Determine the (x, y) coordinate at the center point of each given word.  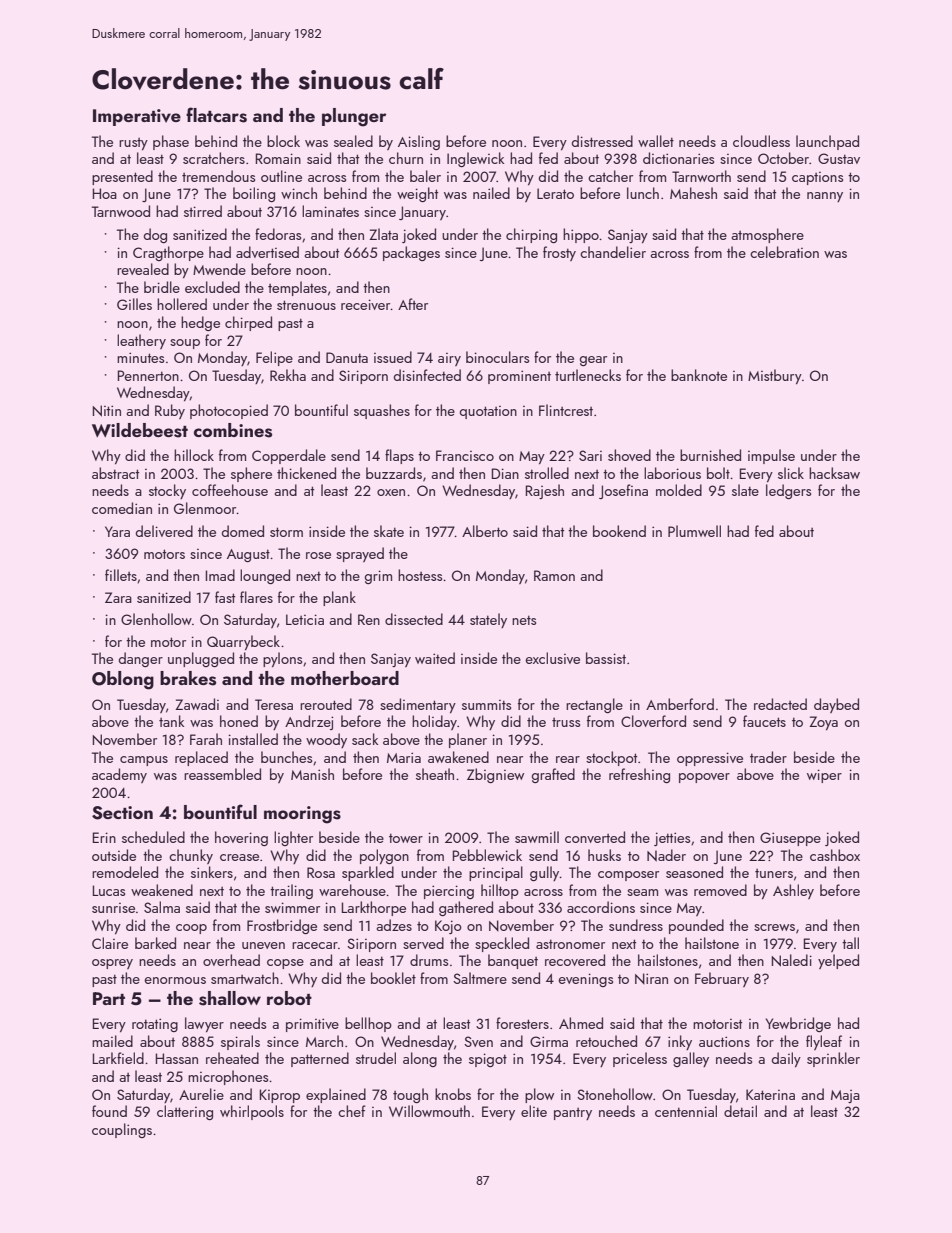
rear (568, 759)
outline (281, 176)
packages (411, 253)
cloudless (761, 141)
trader (768, 757)
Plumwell (694, 531)
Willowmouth (429, 1111)
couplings (122, 1130)
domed (243, 531)
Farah (206, 739)
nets (524, 620)
